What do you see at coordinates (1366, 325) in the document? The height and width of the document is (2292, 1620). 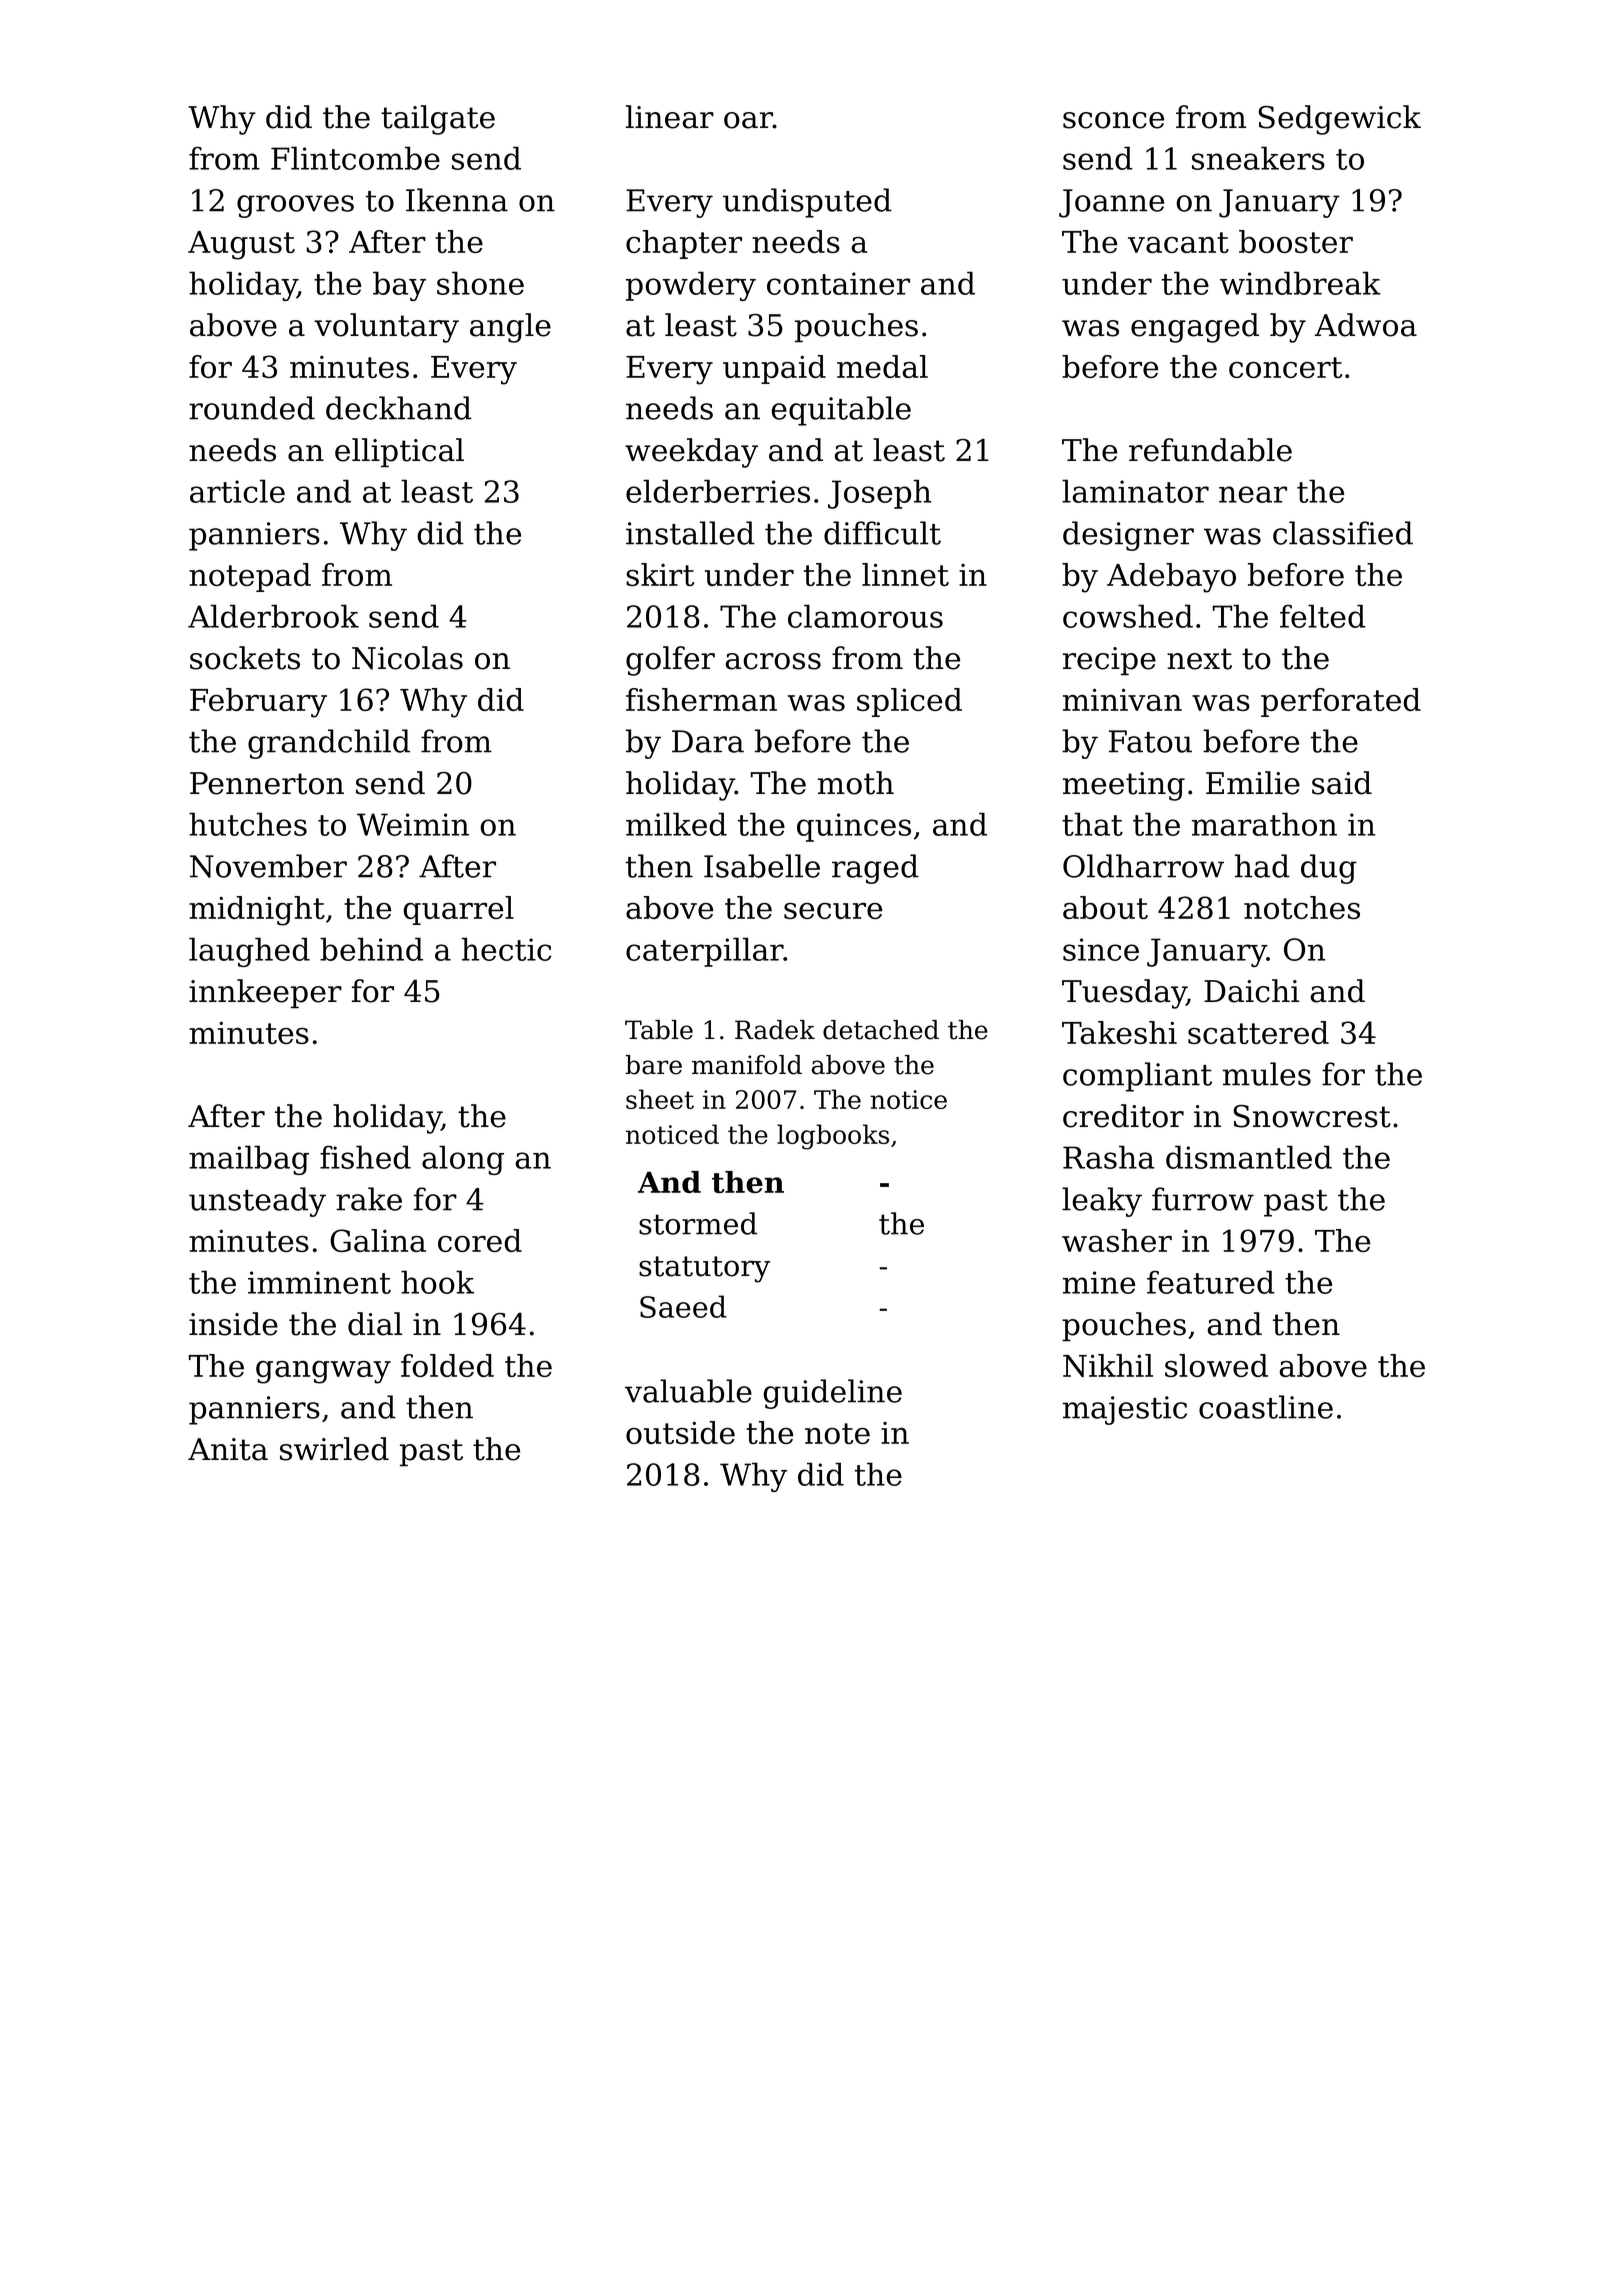 I see `Adwoa` at bounding box center [1366, 325].
